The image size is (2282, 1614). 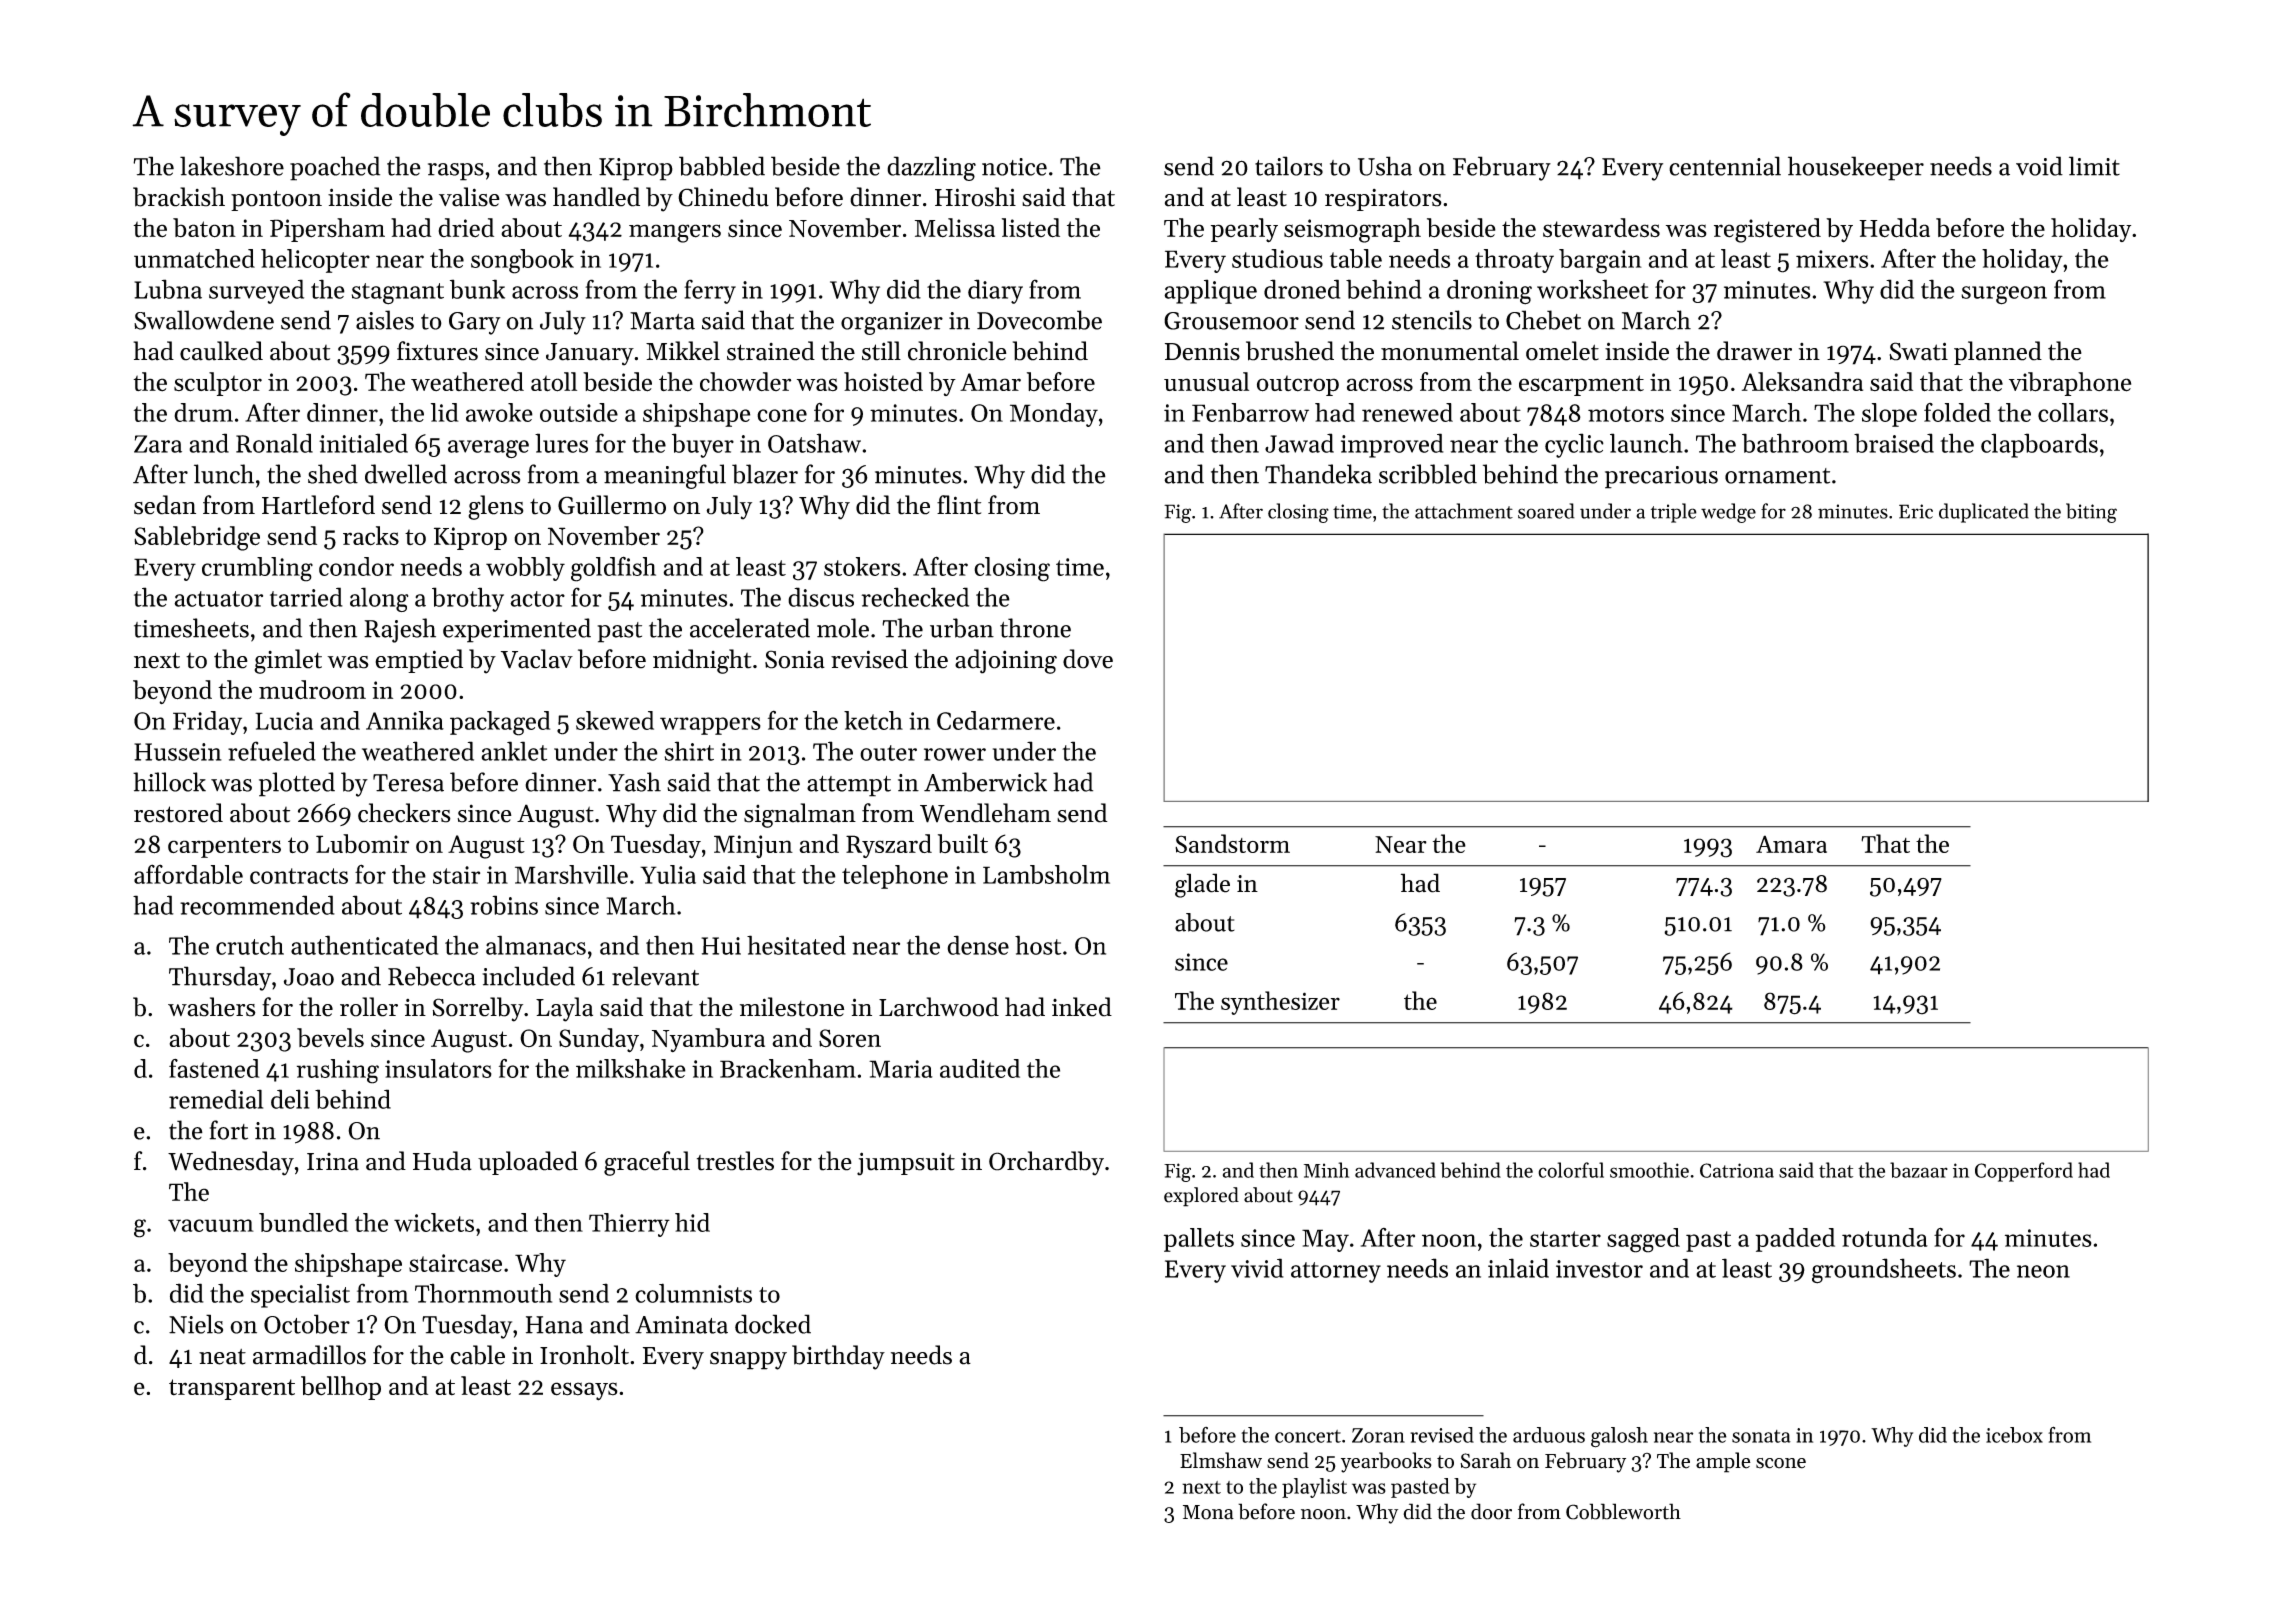 I want to click on Sandstorm, so click(x=1232, y=843).
